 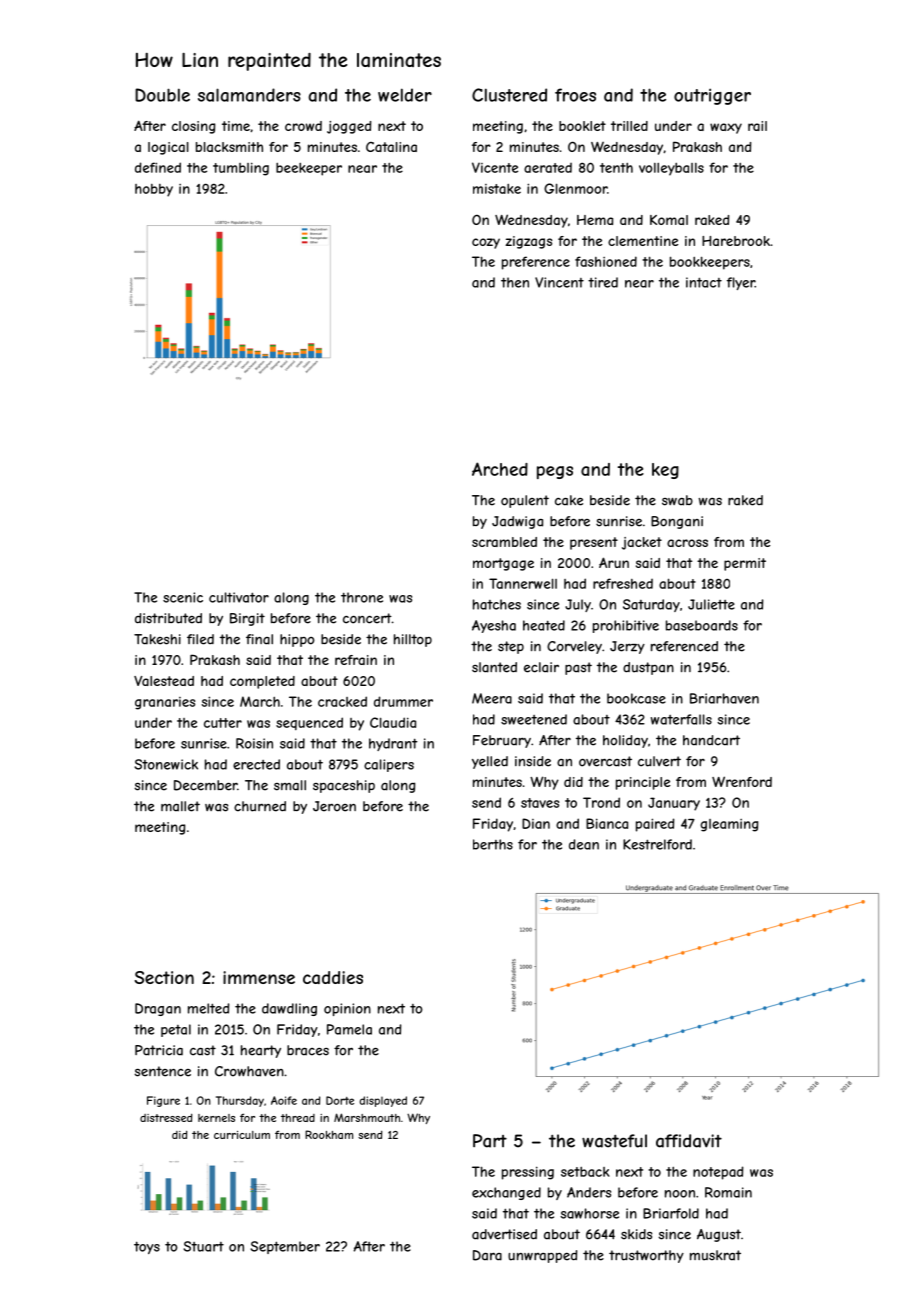 I want to click on scenic, so click(x=183, y=597).
